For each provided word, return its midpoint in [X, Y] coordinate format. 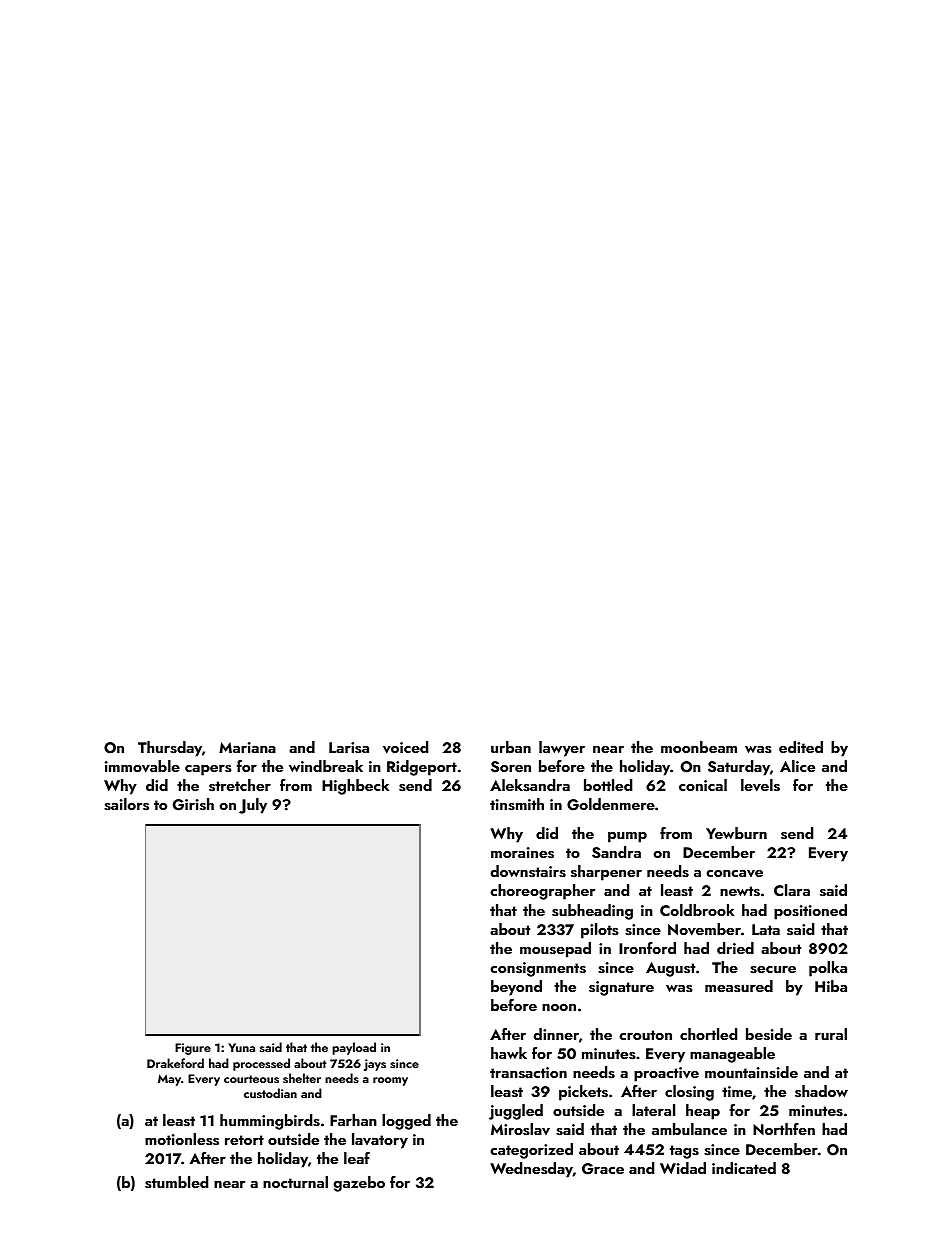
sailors [126, 804]
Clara [792, 890]
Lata [766, 929]
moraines [522, 853]
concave [734, 873]
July [253, 806]
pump [627, 837]
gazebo [359, 1184]
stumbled [176, 1182]
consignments [538, 969]
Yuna [241, 1047]
